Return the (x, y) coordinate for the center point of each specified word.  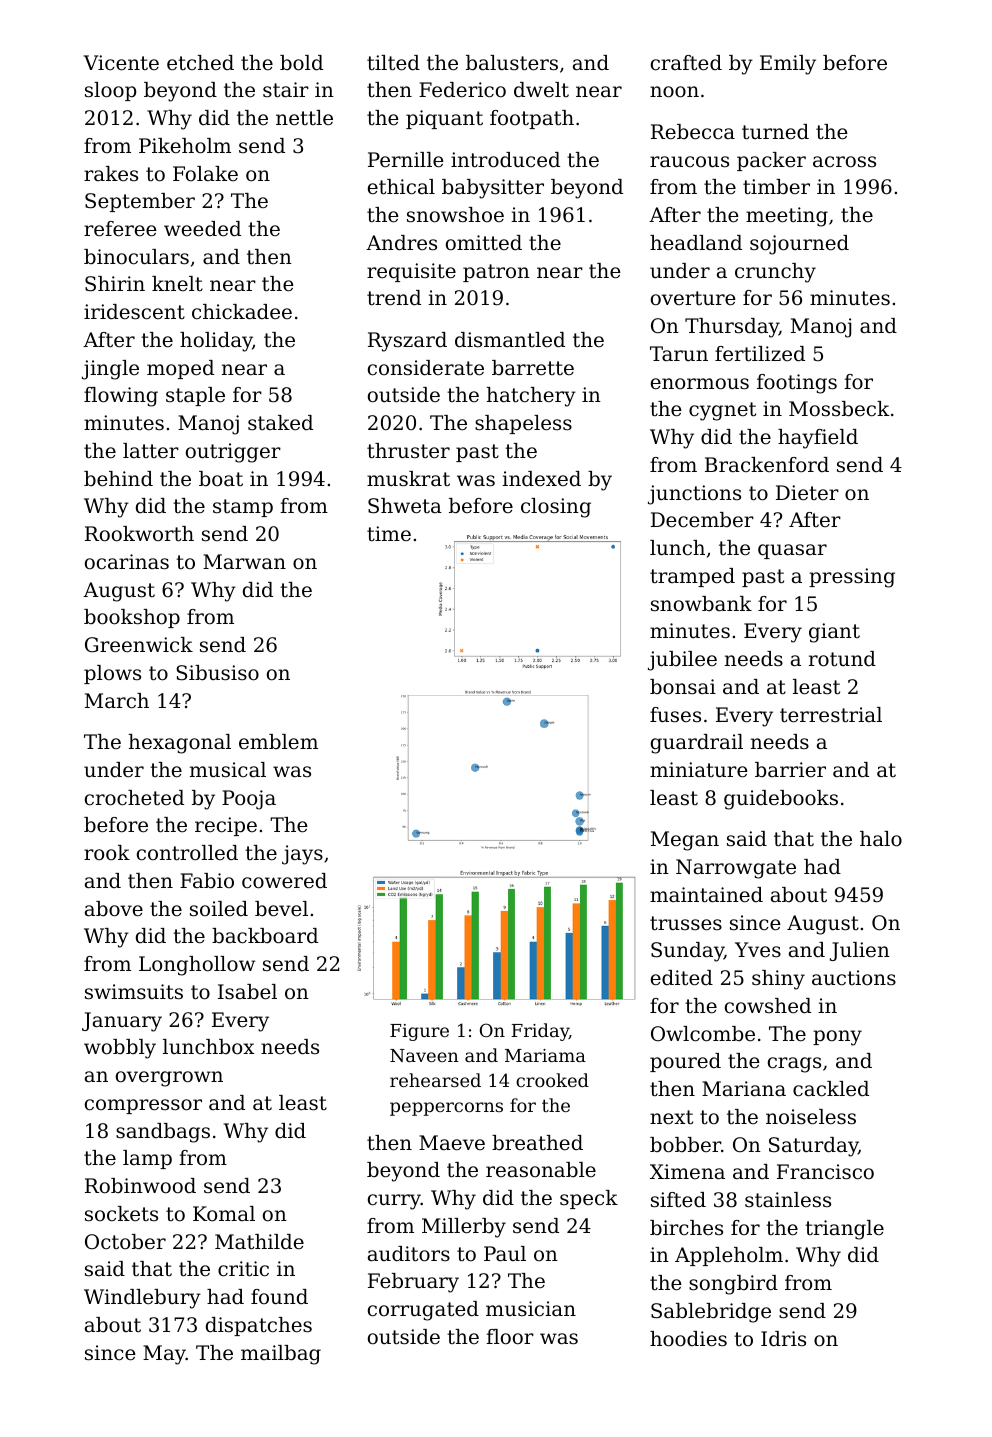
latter (151, 450)
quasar (792, 551)
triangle (844, 1230)
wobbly (120, 1049)
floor (510, 1337)
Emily (788, 65)
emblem (278, 742)
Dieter (807, 492)
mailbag (281, 1355)
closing (556, 508)
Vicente (121, 63)
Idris (783, 1339)
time (389, 533)
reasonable (541, 1170)
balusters (512, 63)
